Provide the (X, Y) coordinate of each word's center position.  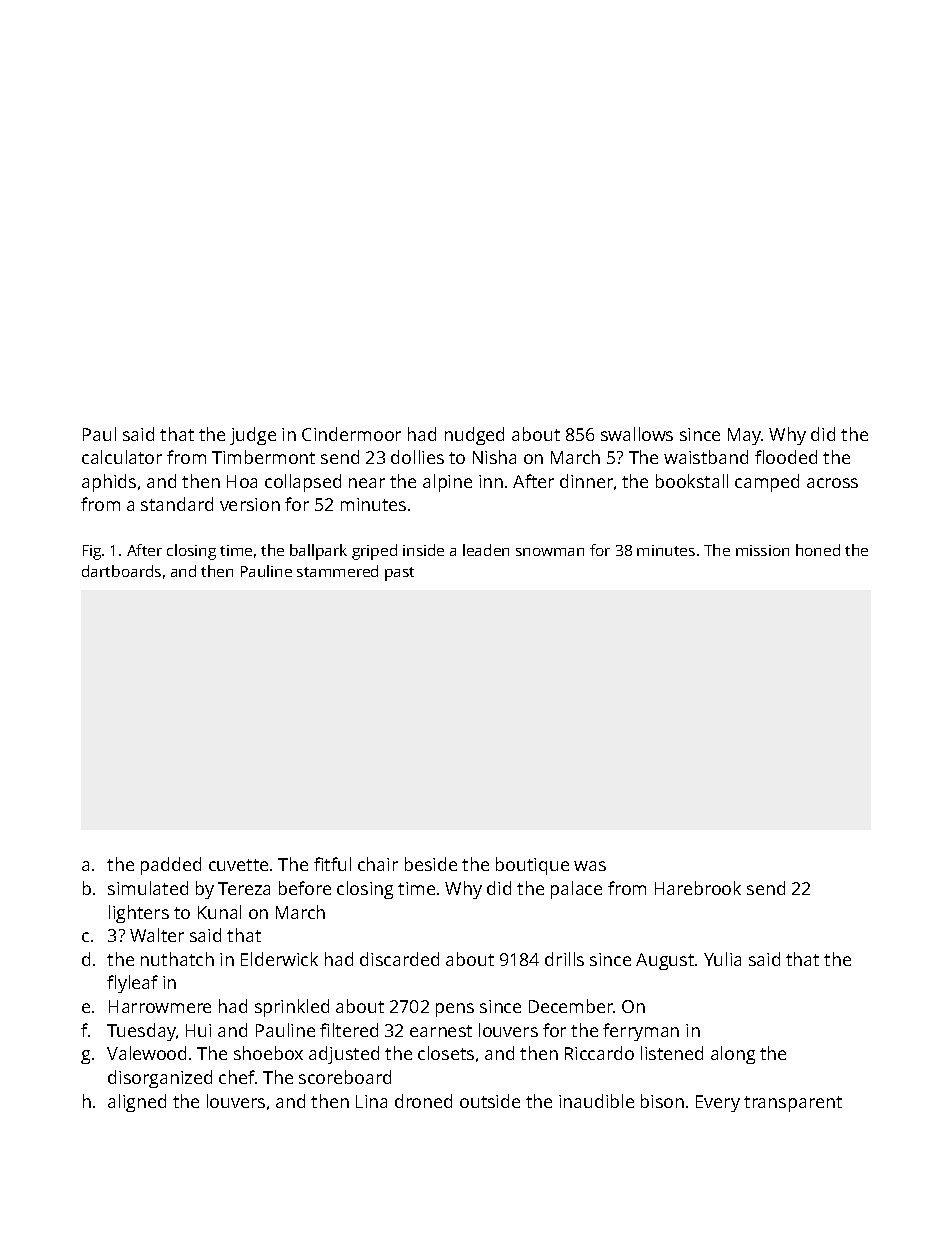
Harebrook (698, 888)
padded (171, 866)
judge (253, 436)
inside (423, 550)
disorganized (160, 1079)
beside (431, 864)
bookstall (692, 481)
